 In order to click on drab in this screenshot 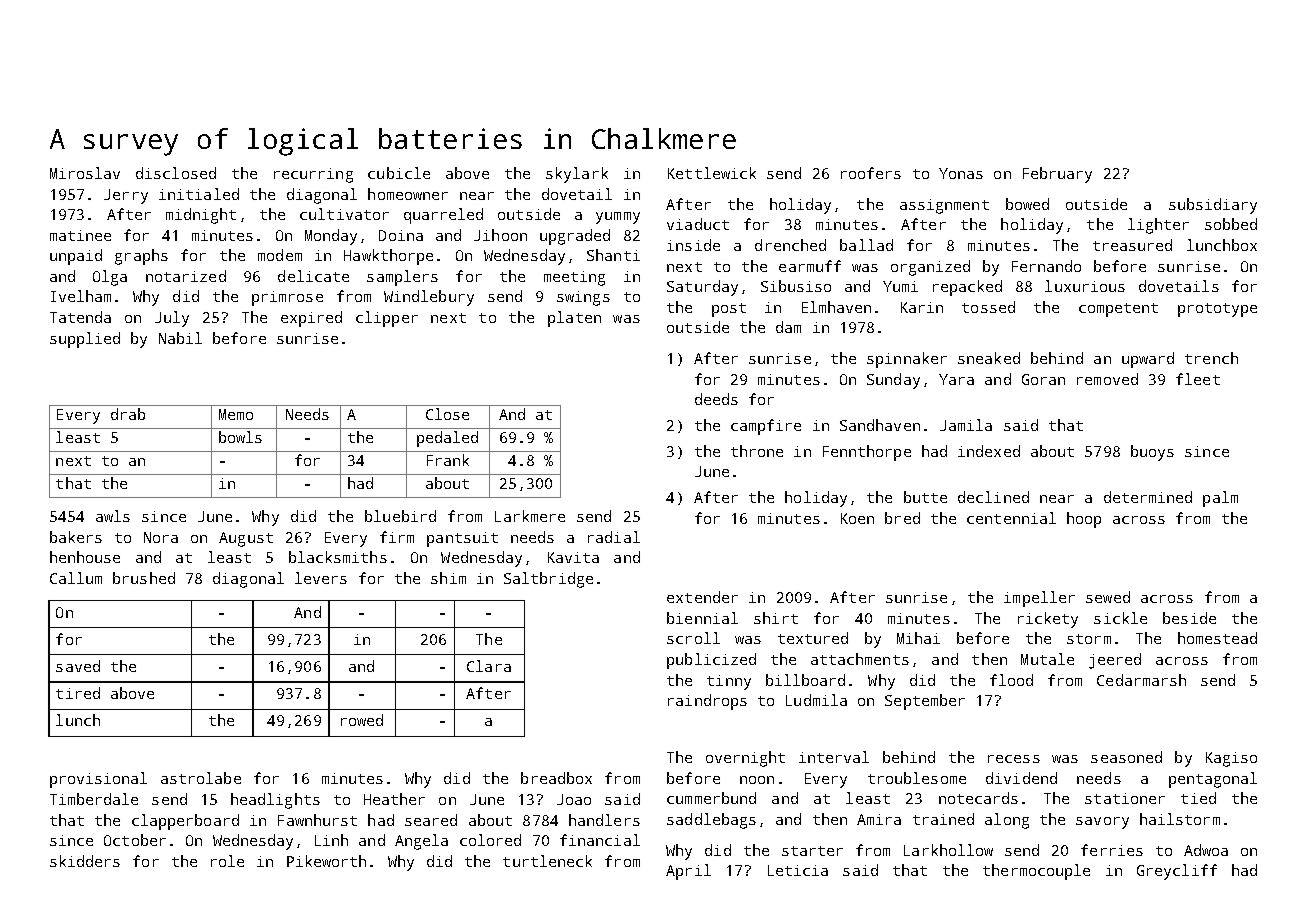, I will do `click(128, 414)`.
